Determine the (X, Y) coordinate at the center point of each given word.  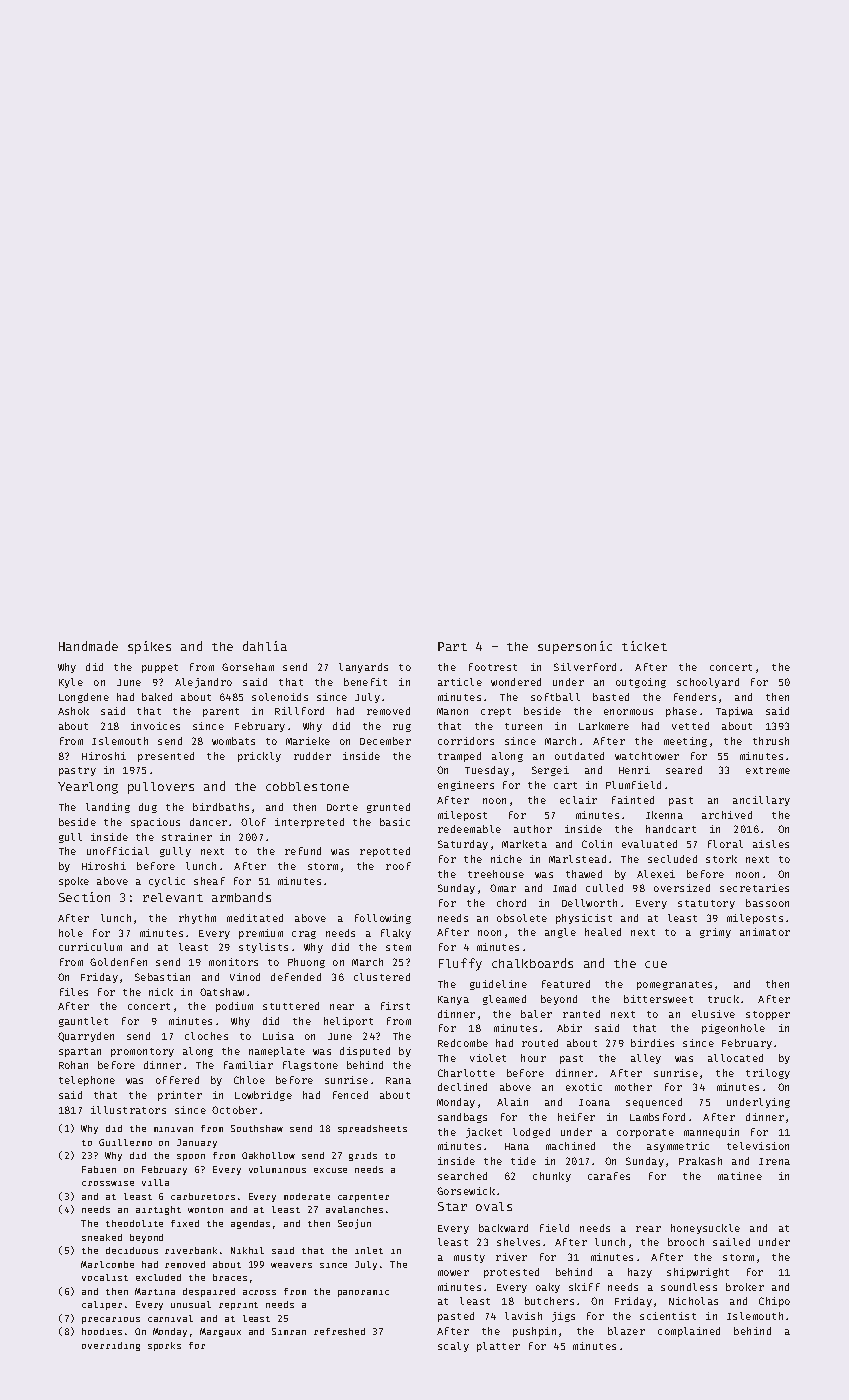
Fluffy (460, 964)
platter (498, 1347)
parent (221, 712)
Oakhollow (268, 1155)
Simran (289, 1331)
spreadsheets (372, 1129)
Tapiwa (734, 712)
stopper (768, 1015)
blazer (626, 1331)
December (385, 741)
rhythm (197, 919)
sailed (731, 1242)
